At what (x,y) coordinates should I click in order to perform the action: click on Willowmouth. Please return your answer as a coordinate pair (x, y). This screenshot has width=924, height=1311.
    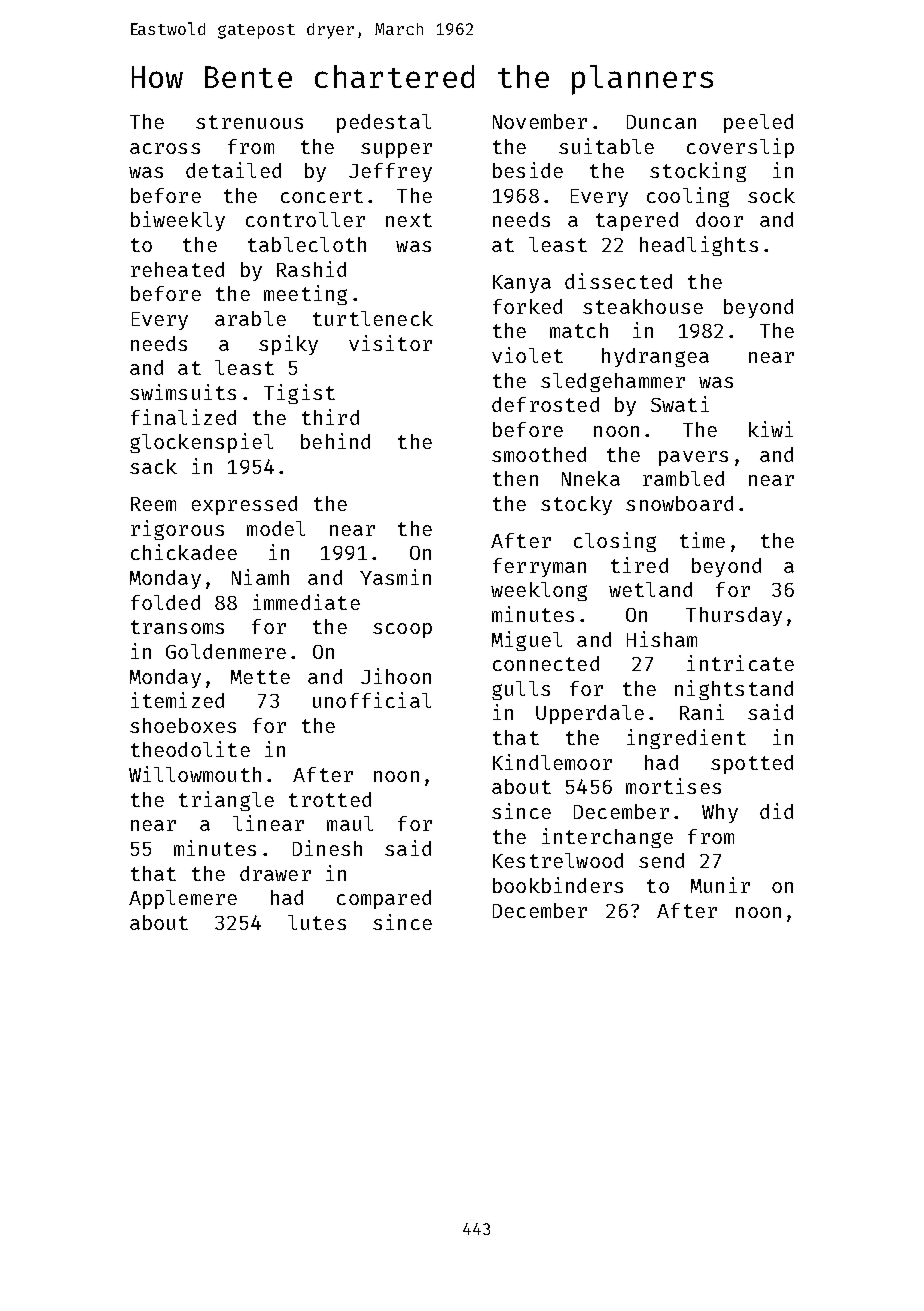
    Looking at the image, I should click on (195, 774).
